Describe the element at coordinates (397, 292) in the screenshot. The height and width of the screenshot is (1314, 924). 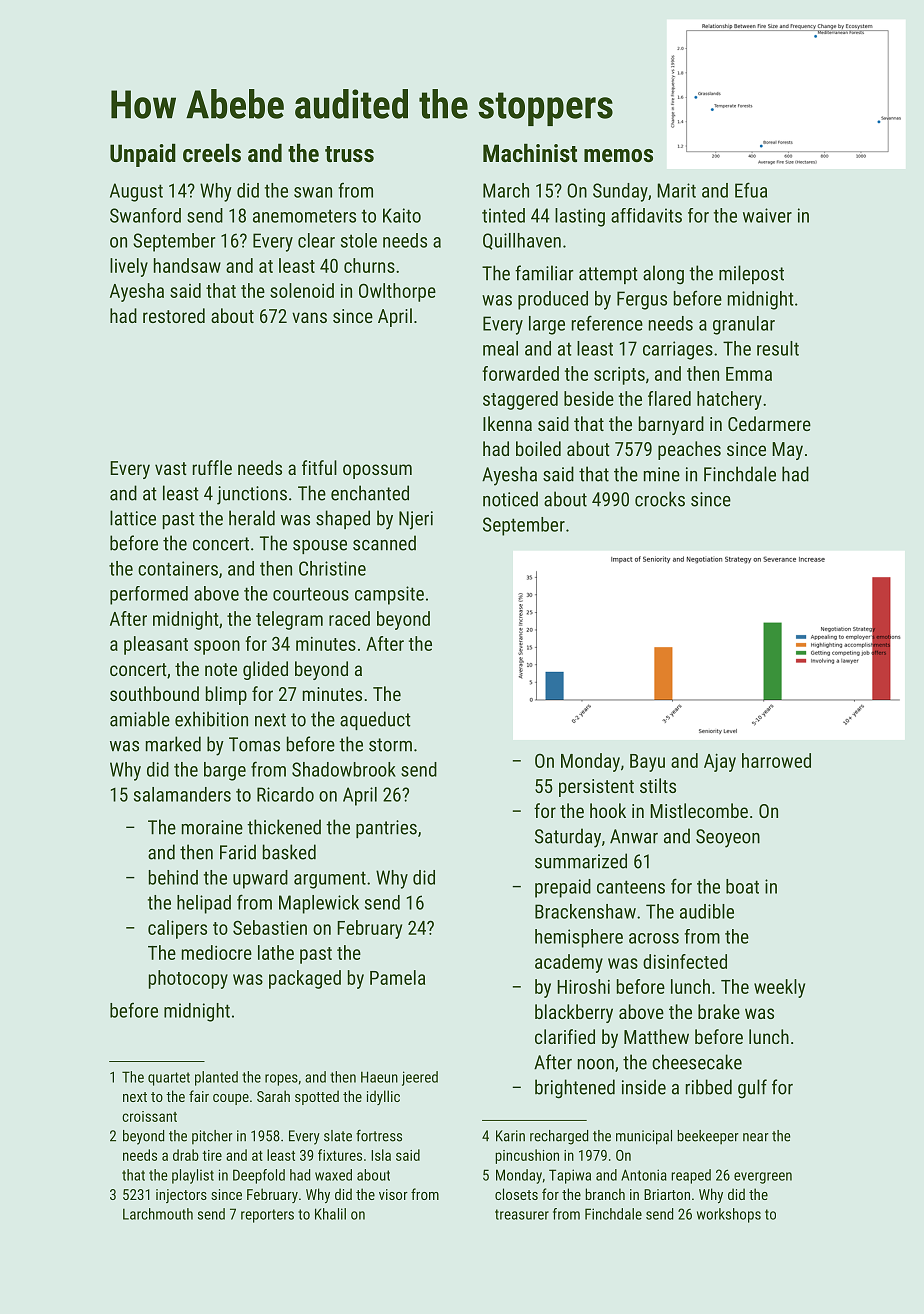
I see `Owlthorpe` at that location.
